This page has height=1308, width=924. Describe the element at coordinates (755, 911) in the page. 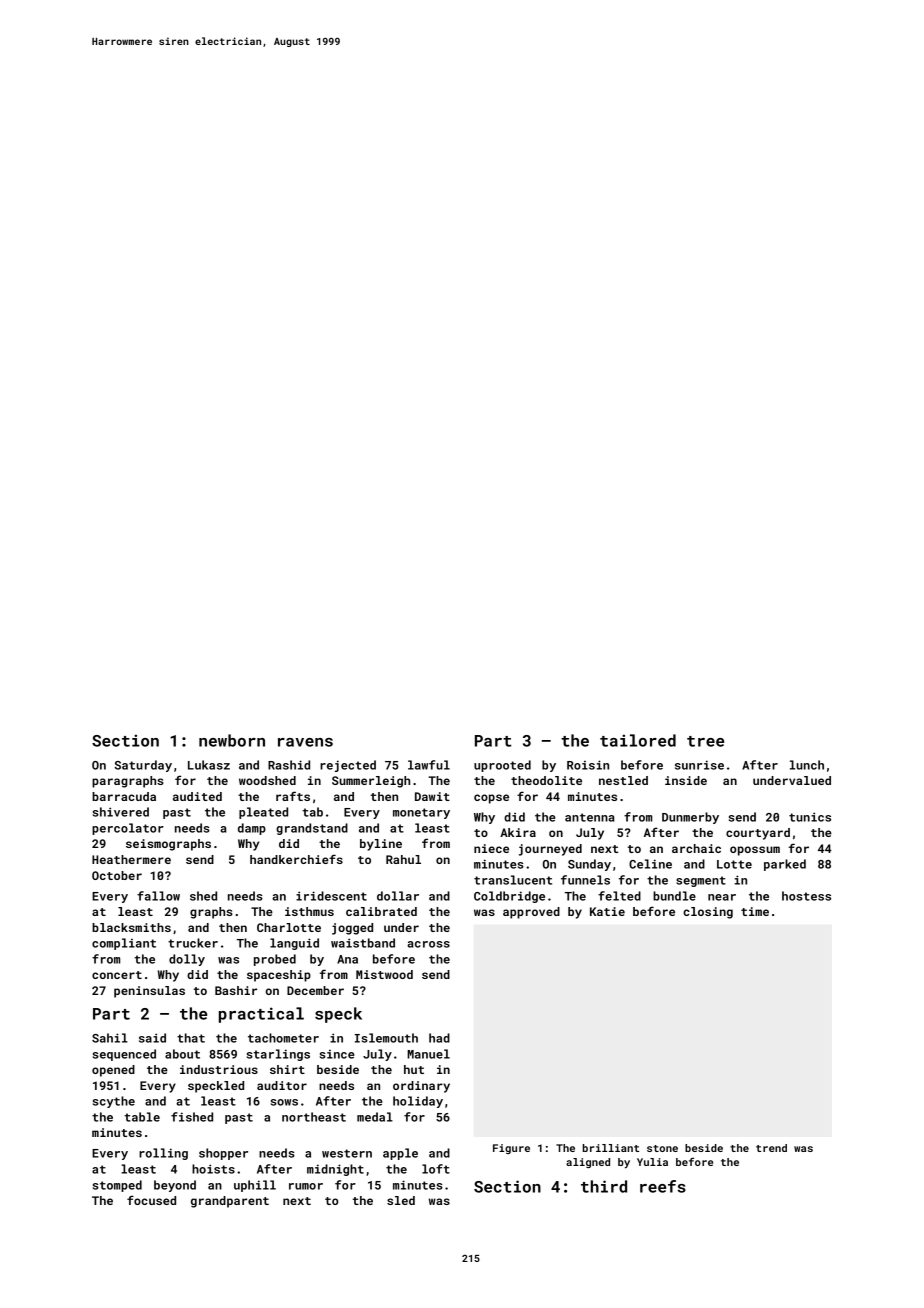

I see `time` at that location.
